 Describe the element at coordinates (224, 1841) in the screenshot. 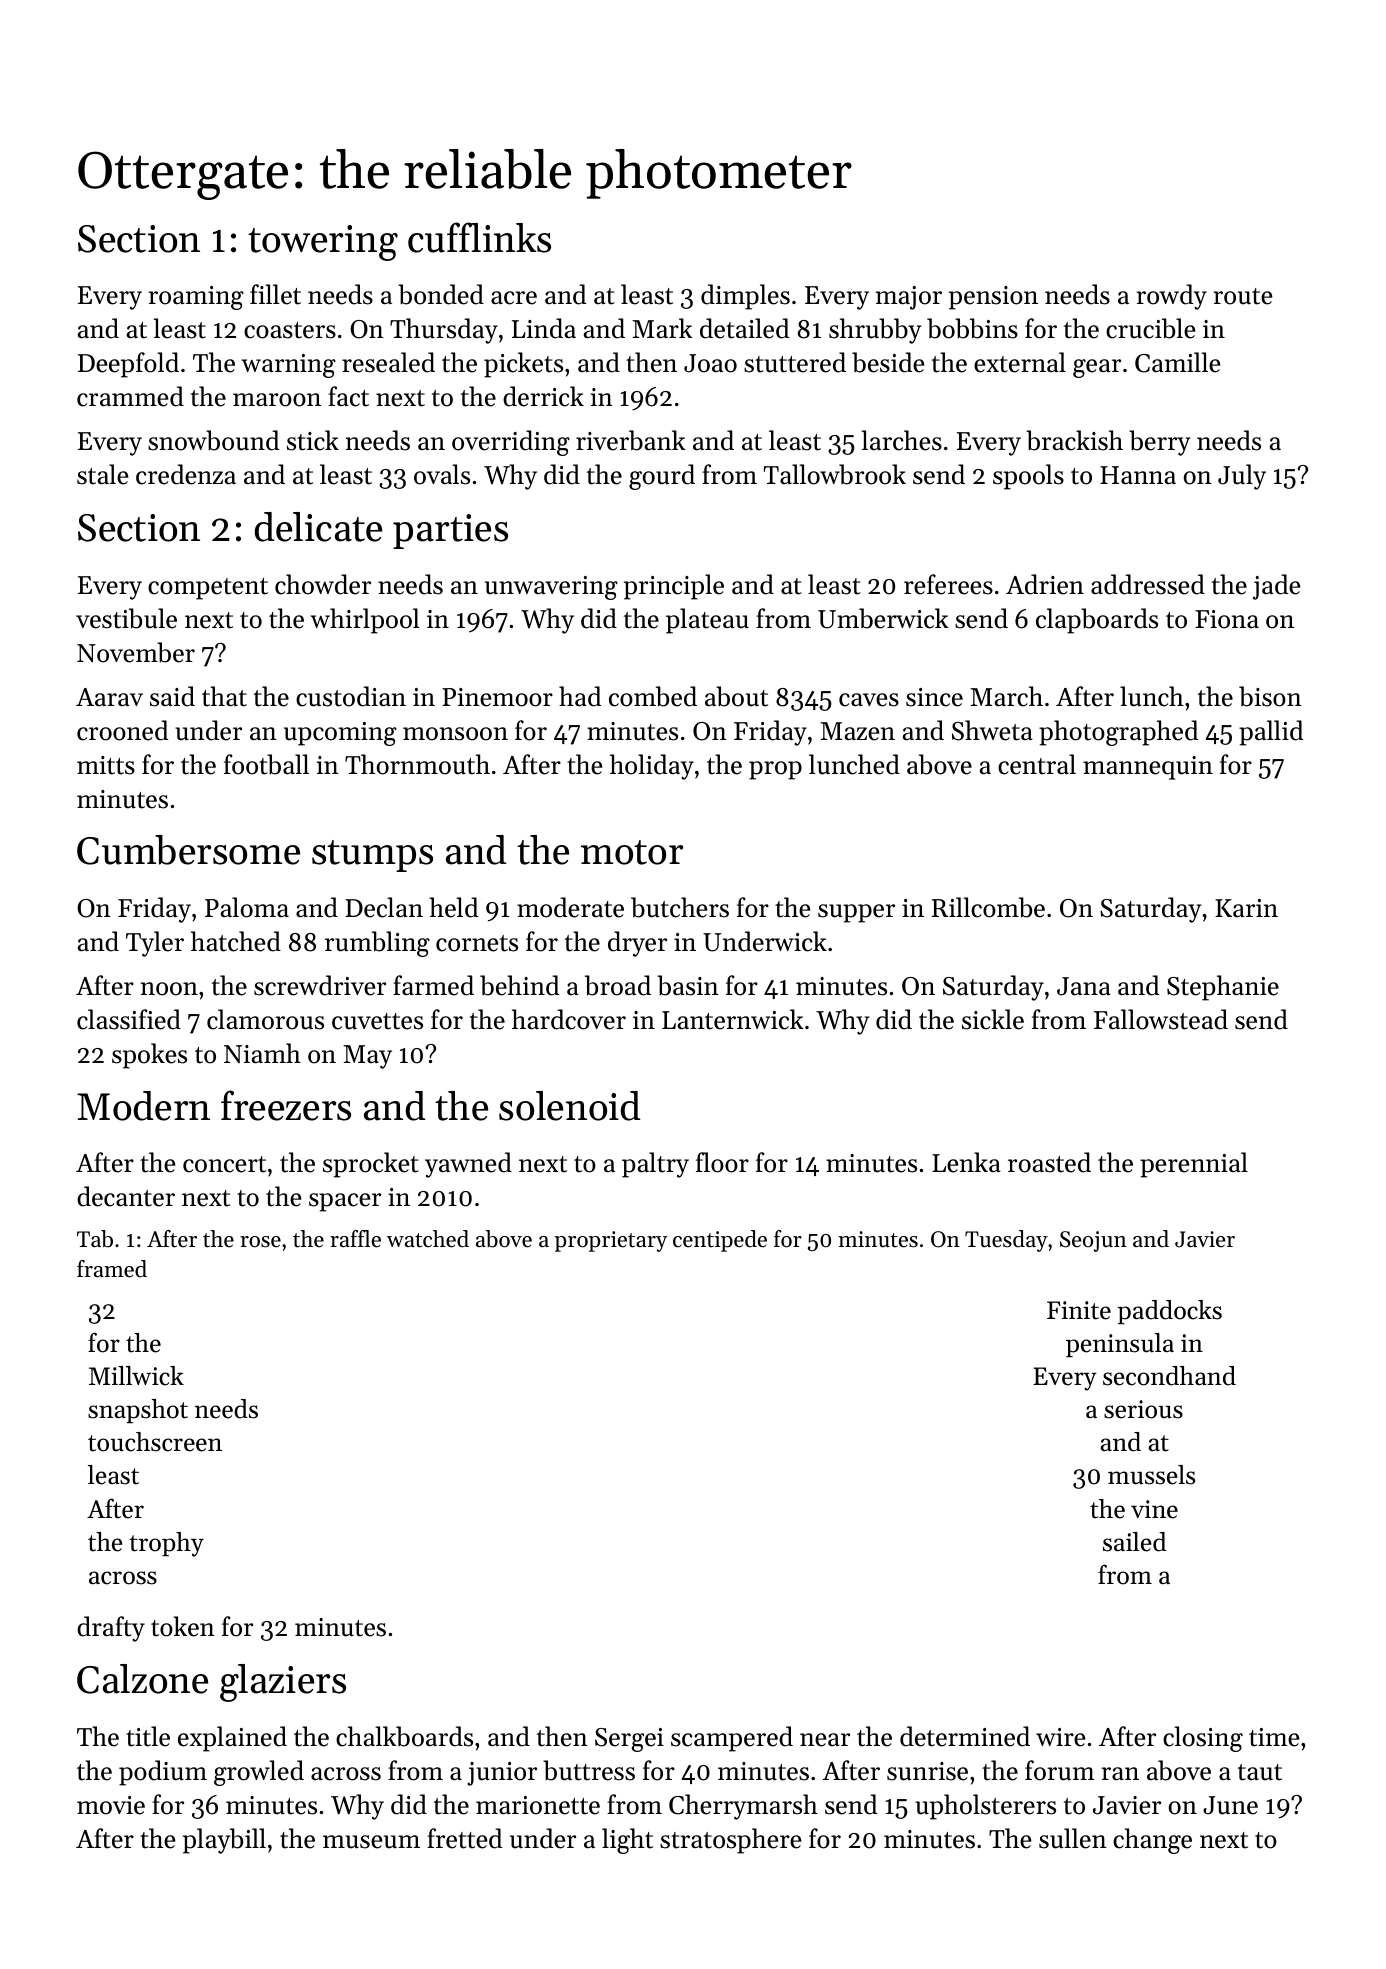

I see `playbill` at that location.
